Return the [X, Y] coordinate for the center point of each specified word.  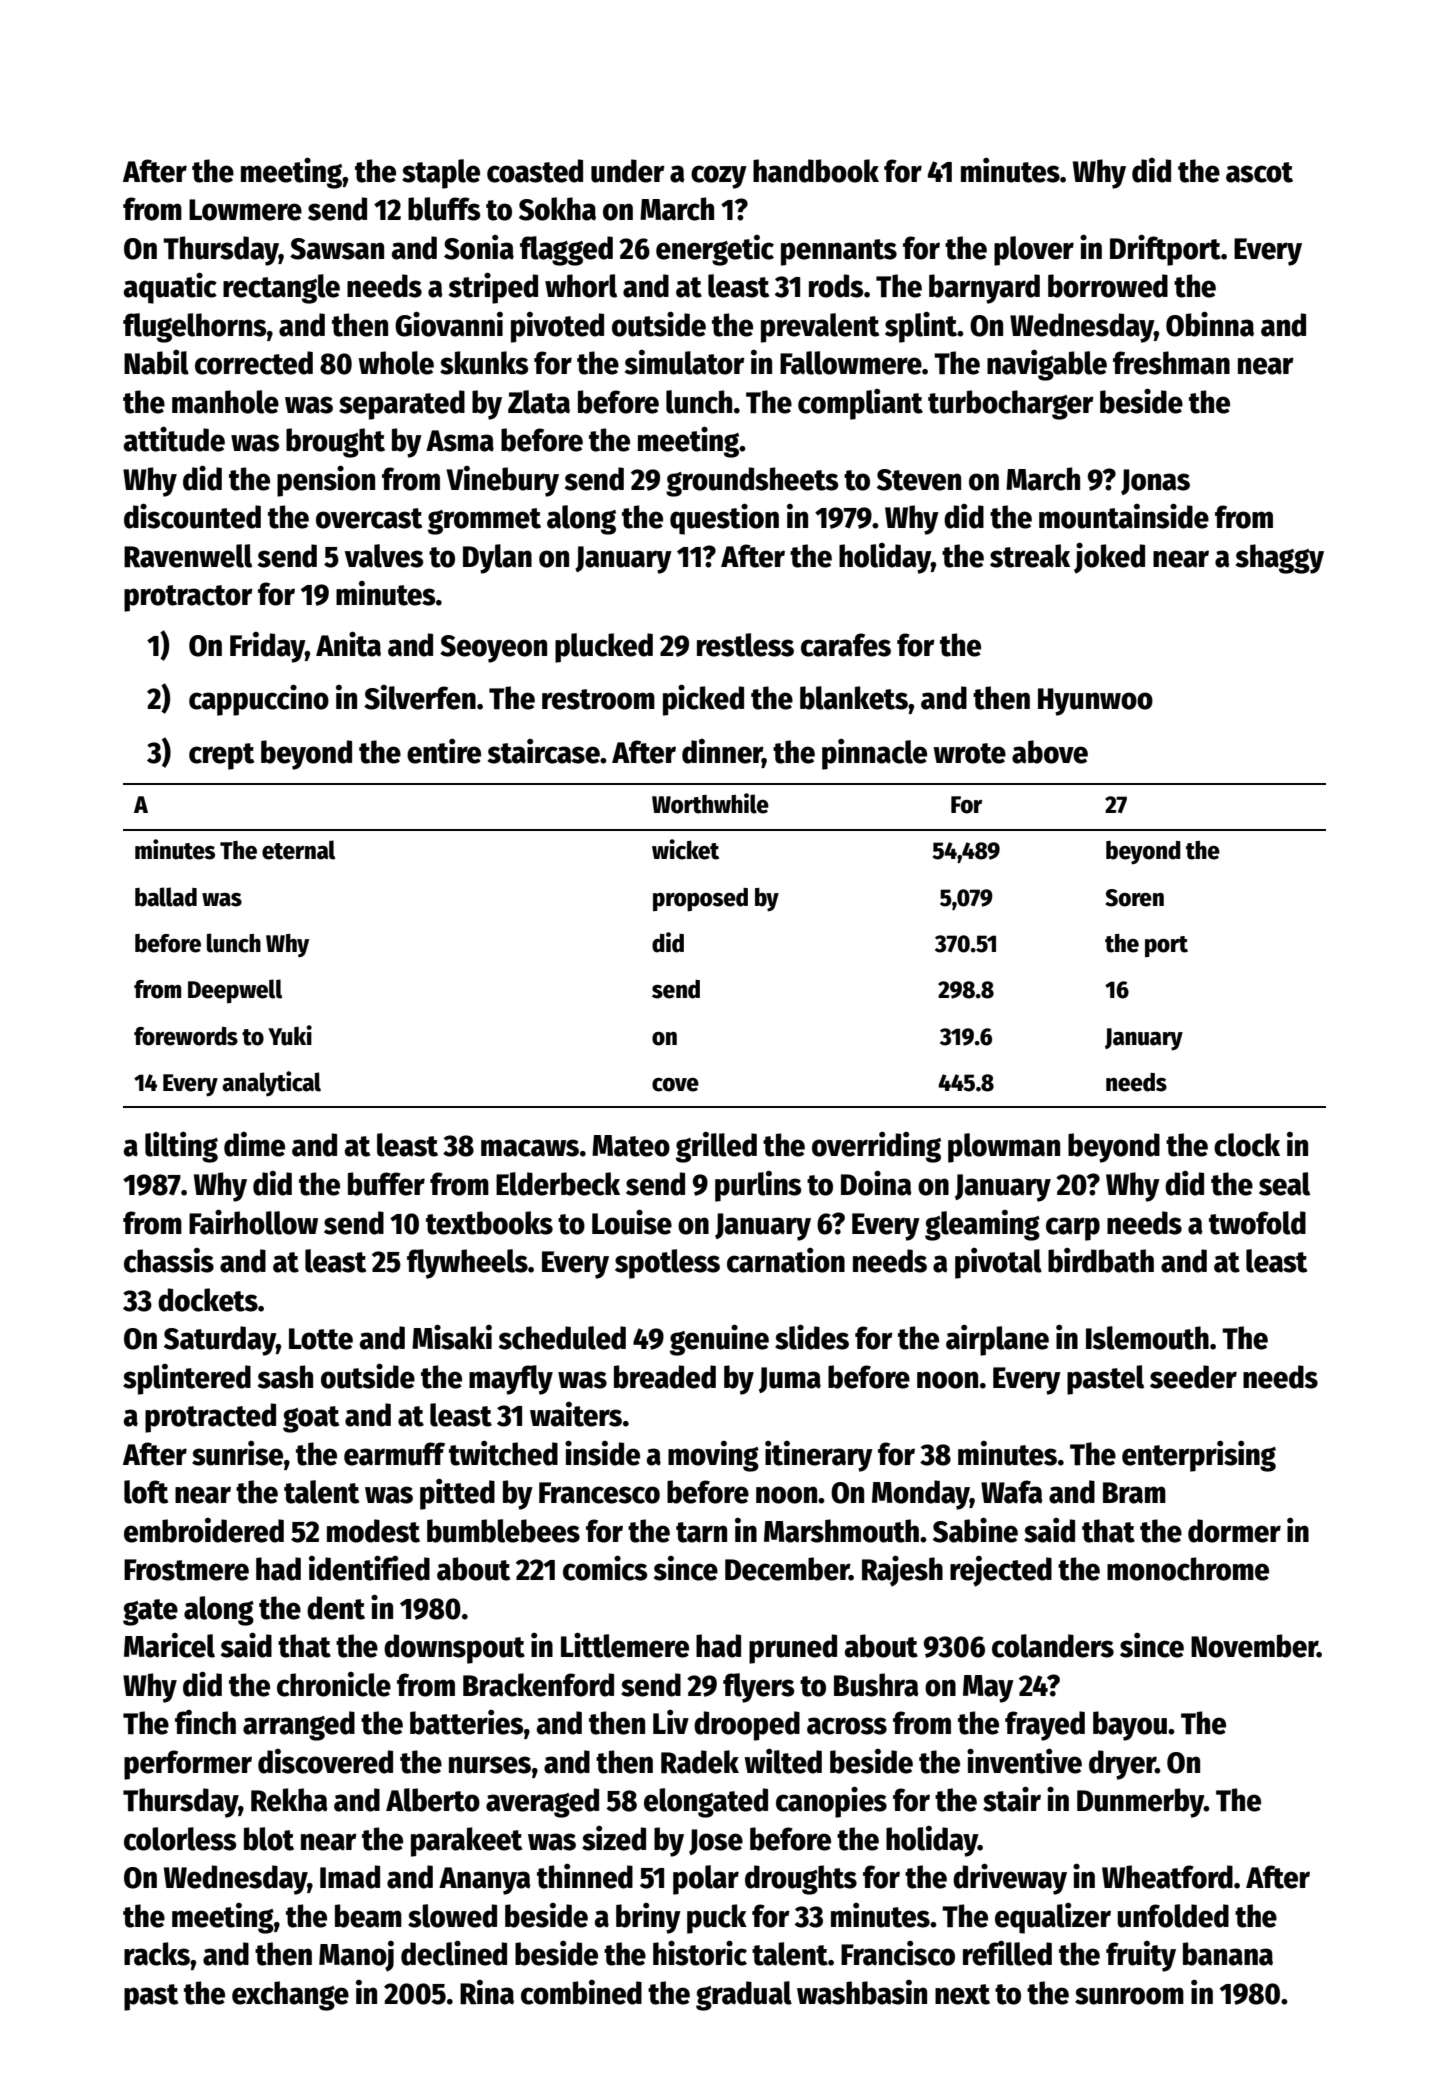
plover [1034, 251]
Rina [487, 1992]
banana [1228, 1954]
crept [221, 756]
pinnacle [874, 754]
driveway [1010, 1879]
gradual [744, 1996]
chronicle [334, 1684]
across [847, 1726]
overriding [876, 1147]
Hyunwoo [1095, 702]
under [628, 171]
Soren [1134, 898]
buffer [386, 1184]
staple [441, 174]
